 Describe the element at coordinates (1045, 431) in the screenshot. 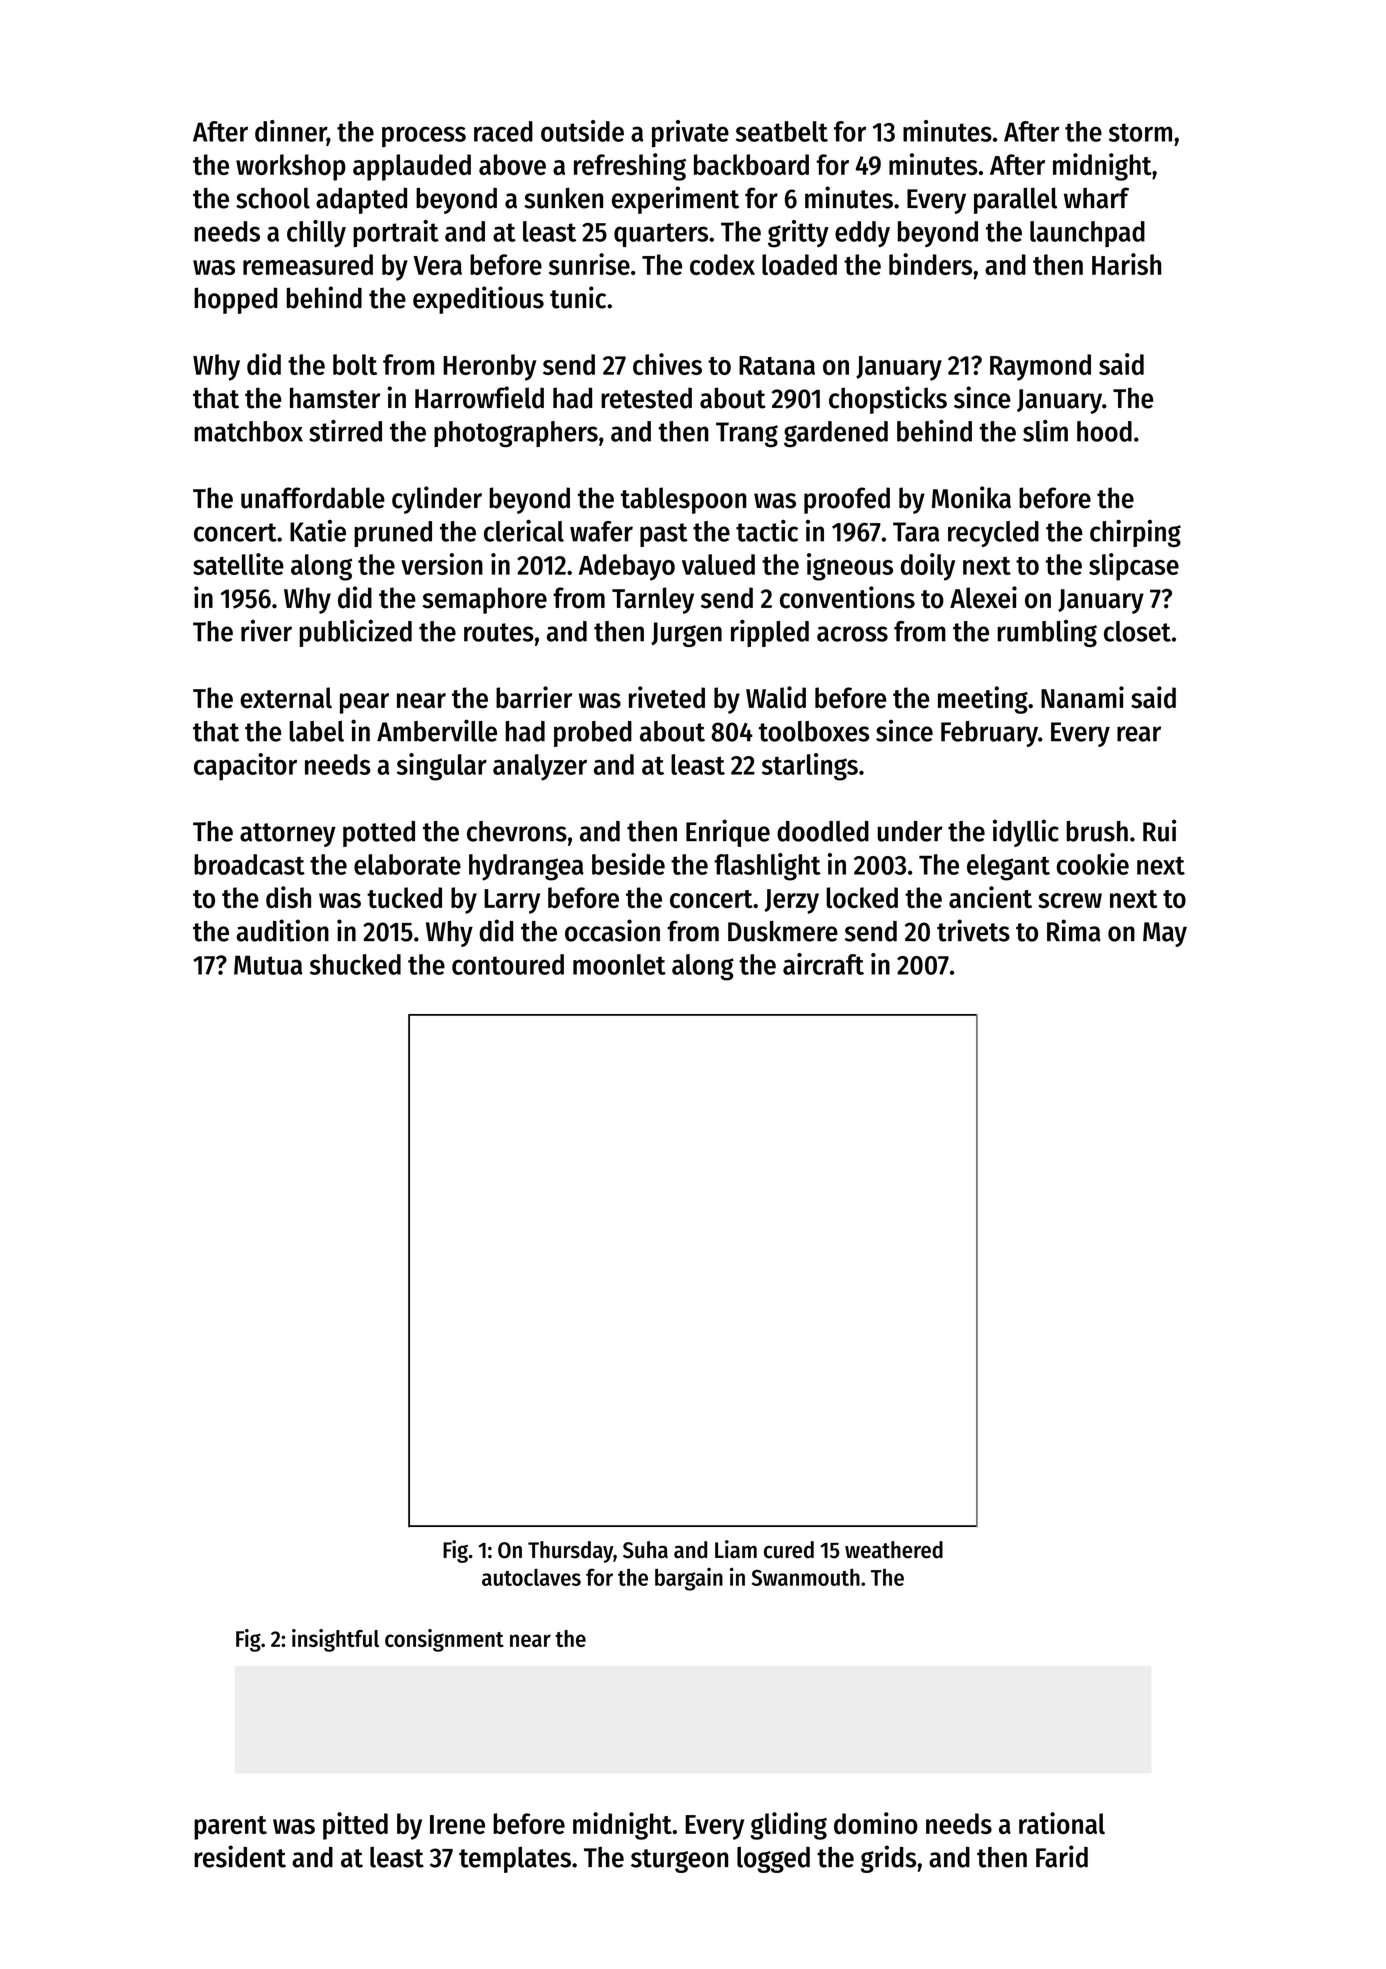

I see `slim` at that location.
